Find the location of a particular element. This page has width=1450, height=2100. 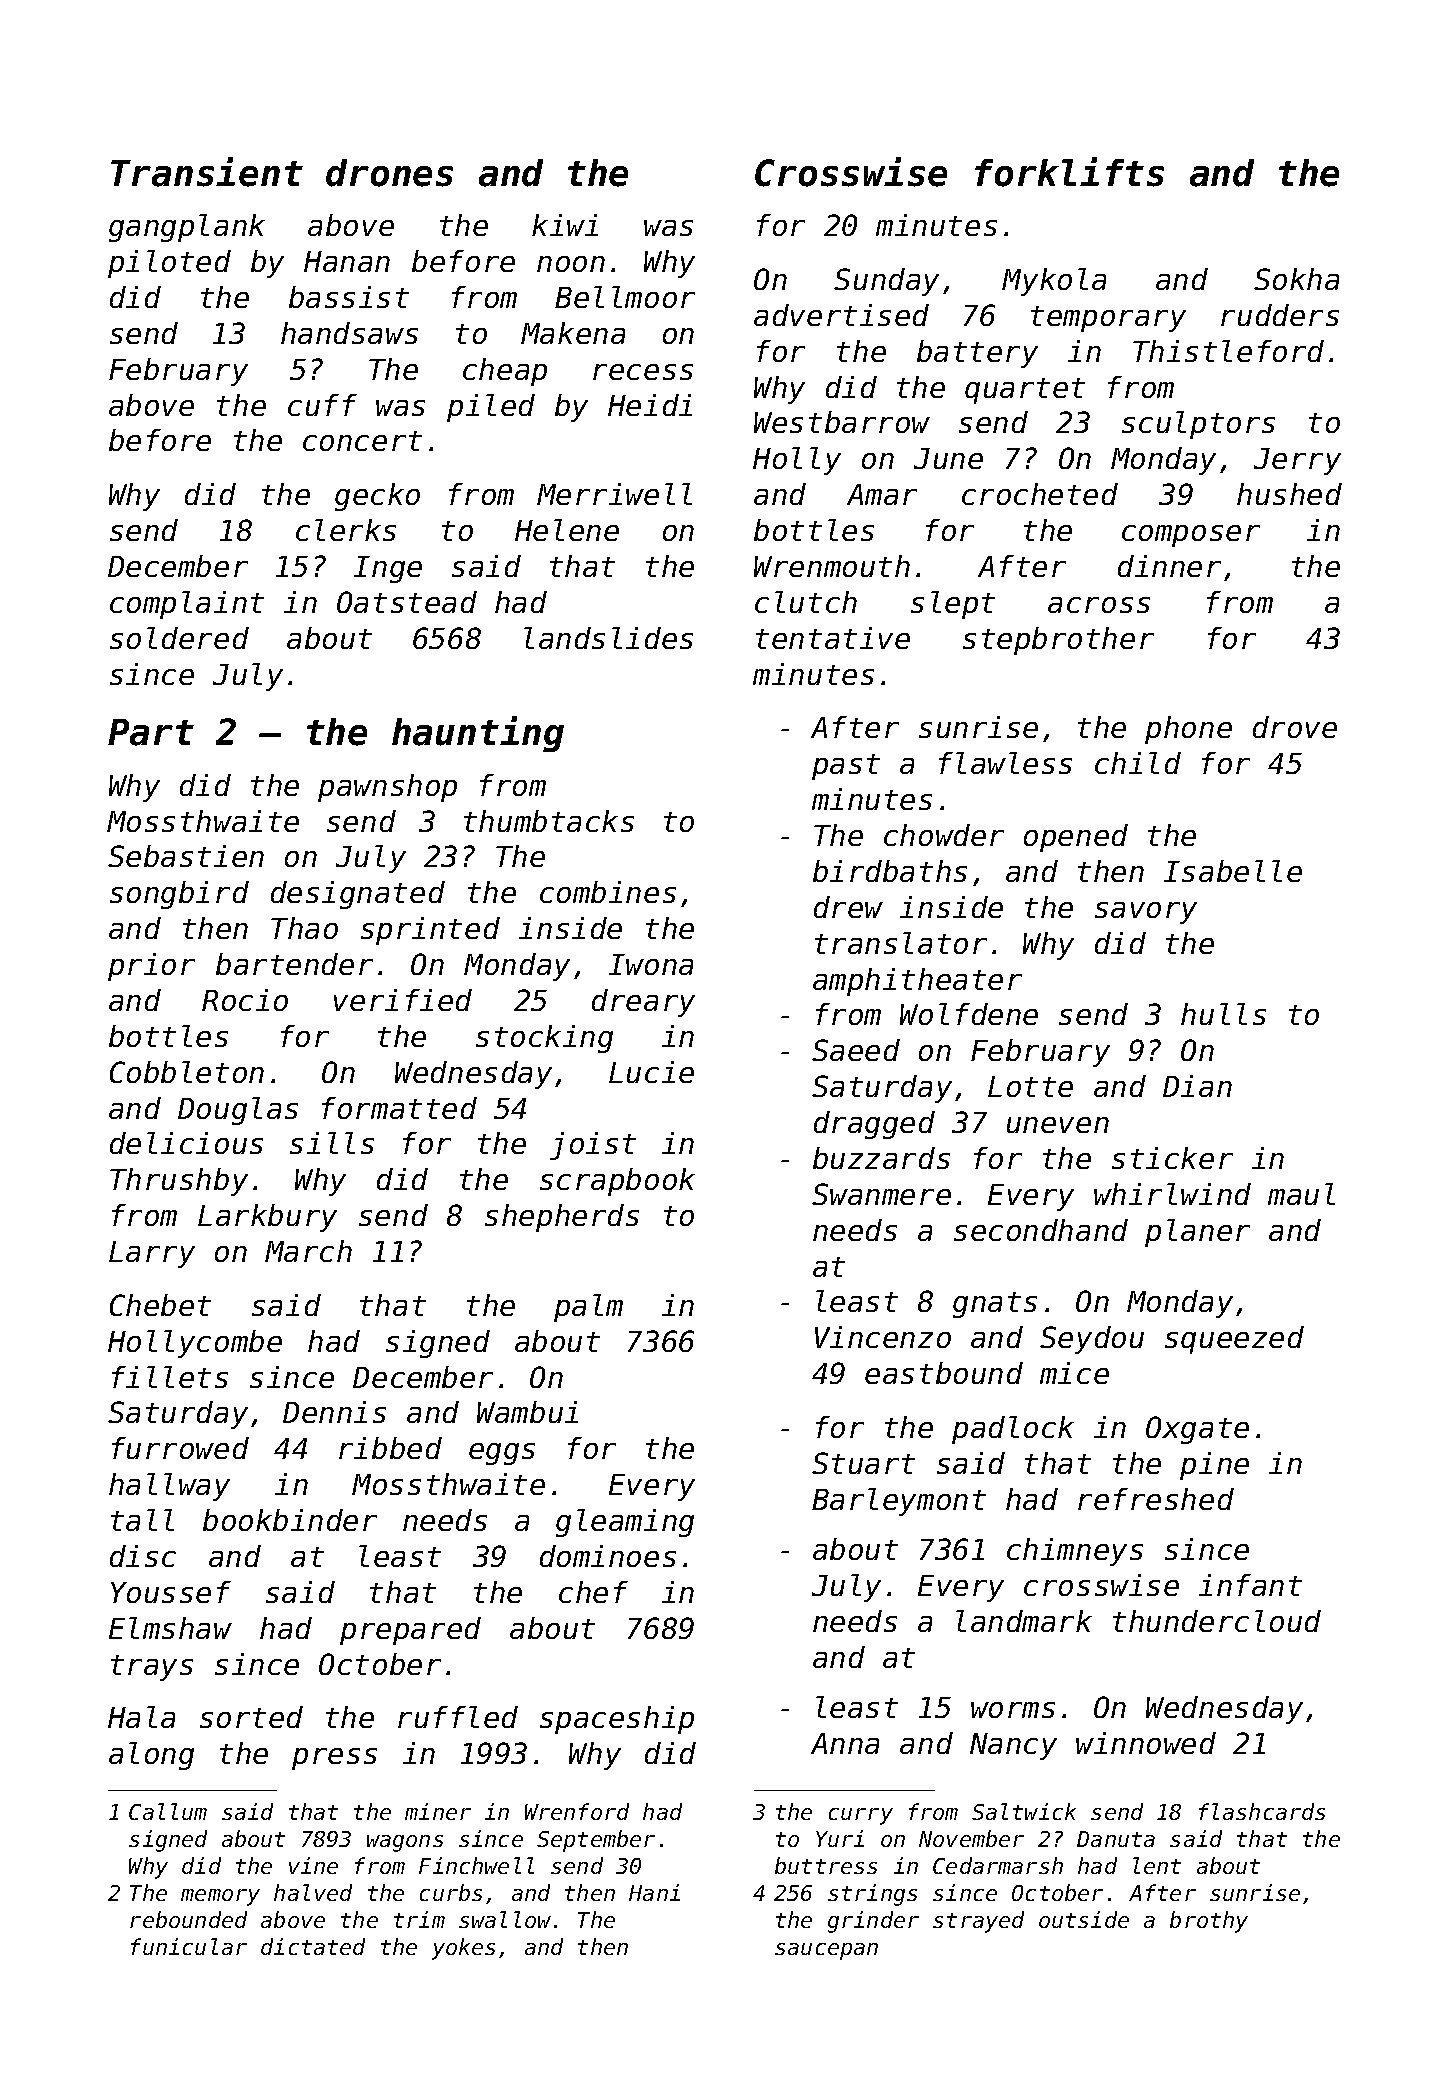

clerks is located at coordinates (346, 530).
